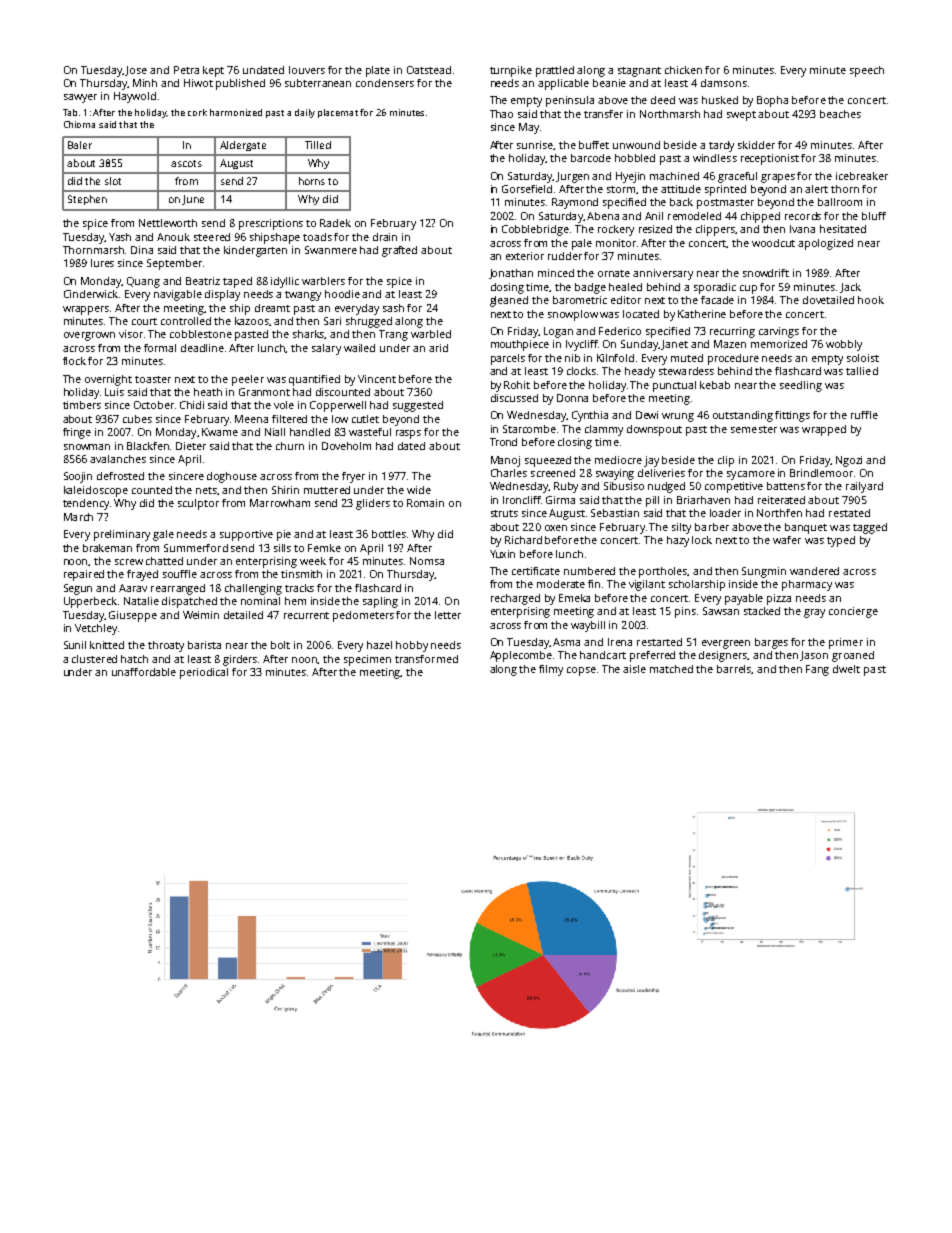 Image resolution: width=952 pixels, height=1233 pixels. I want to click on barista, so click(204, 645).
